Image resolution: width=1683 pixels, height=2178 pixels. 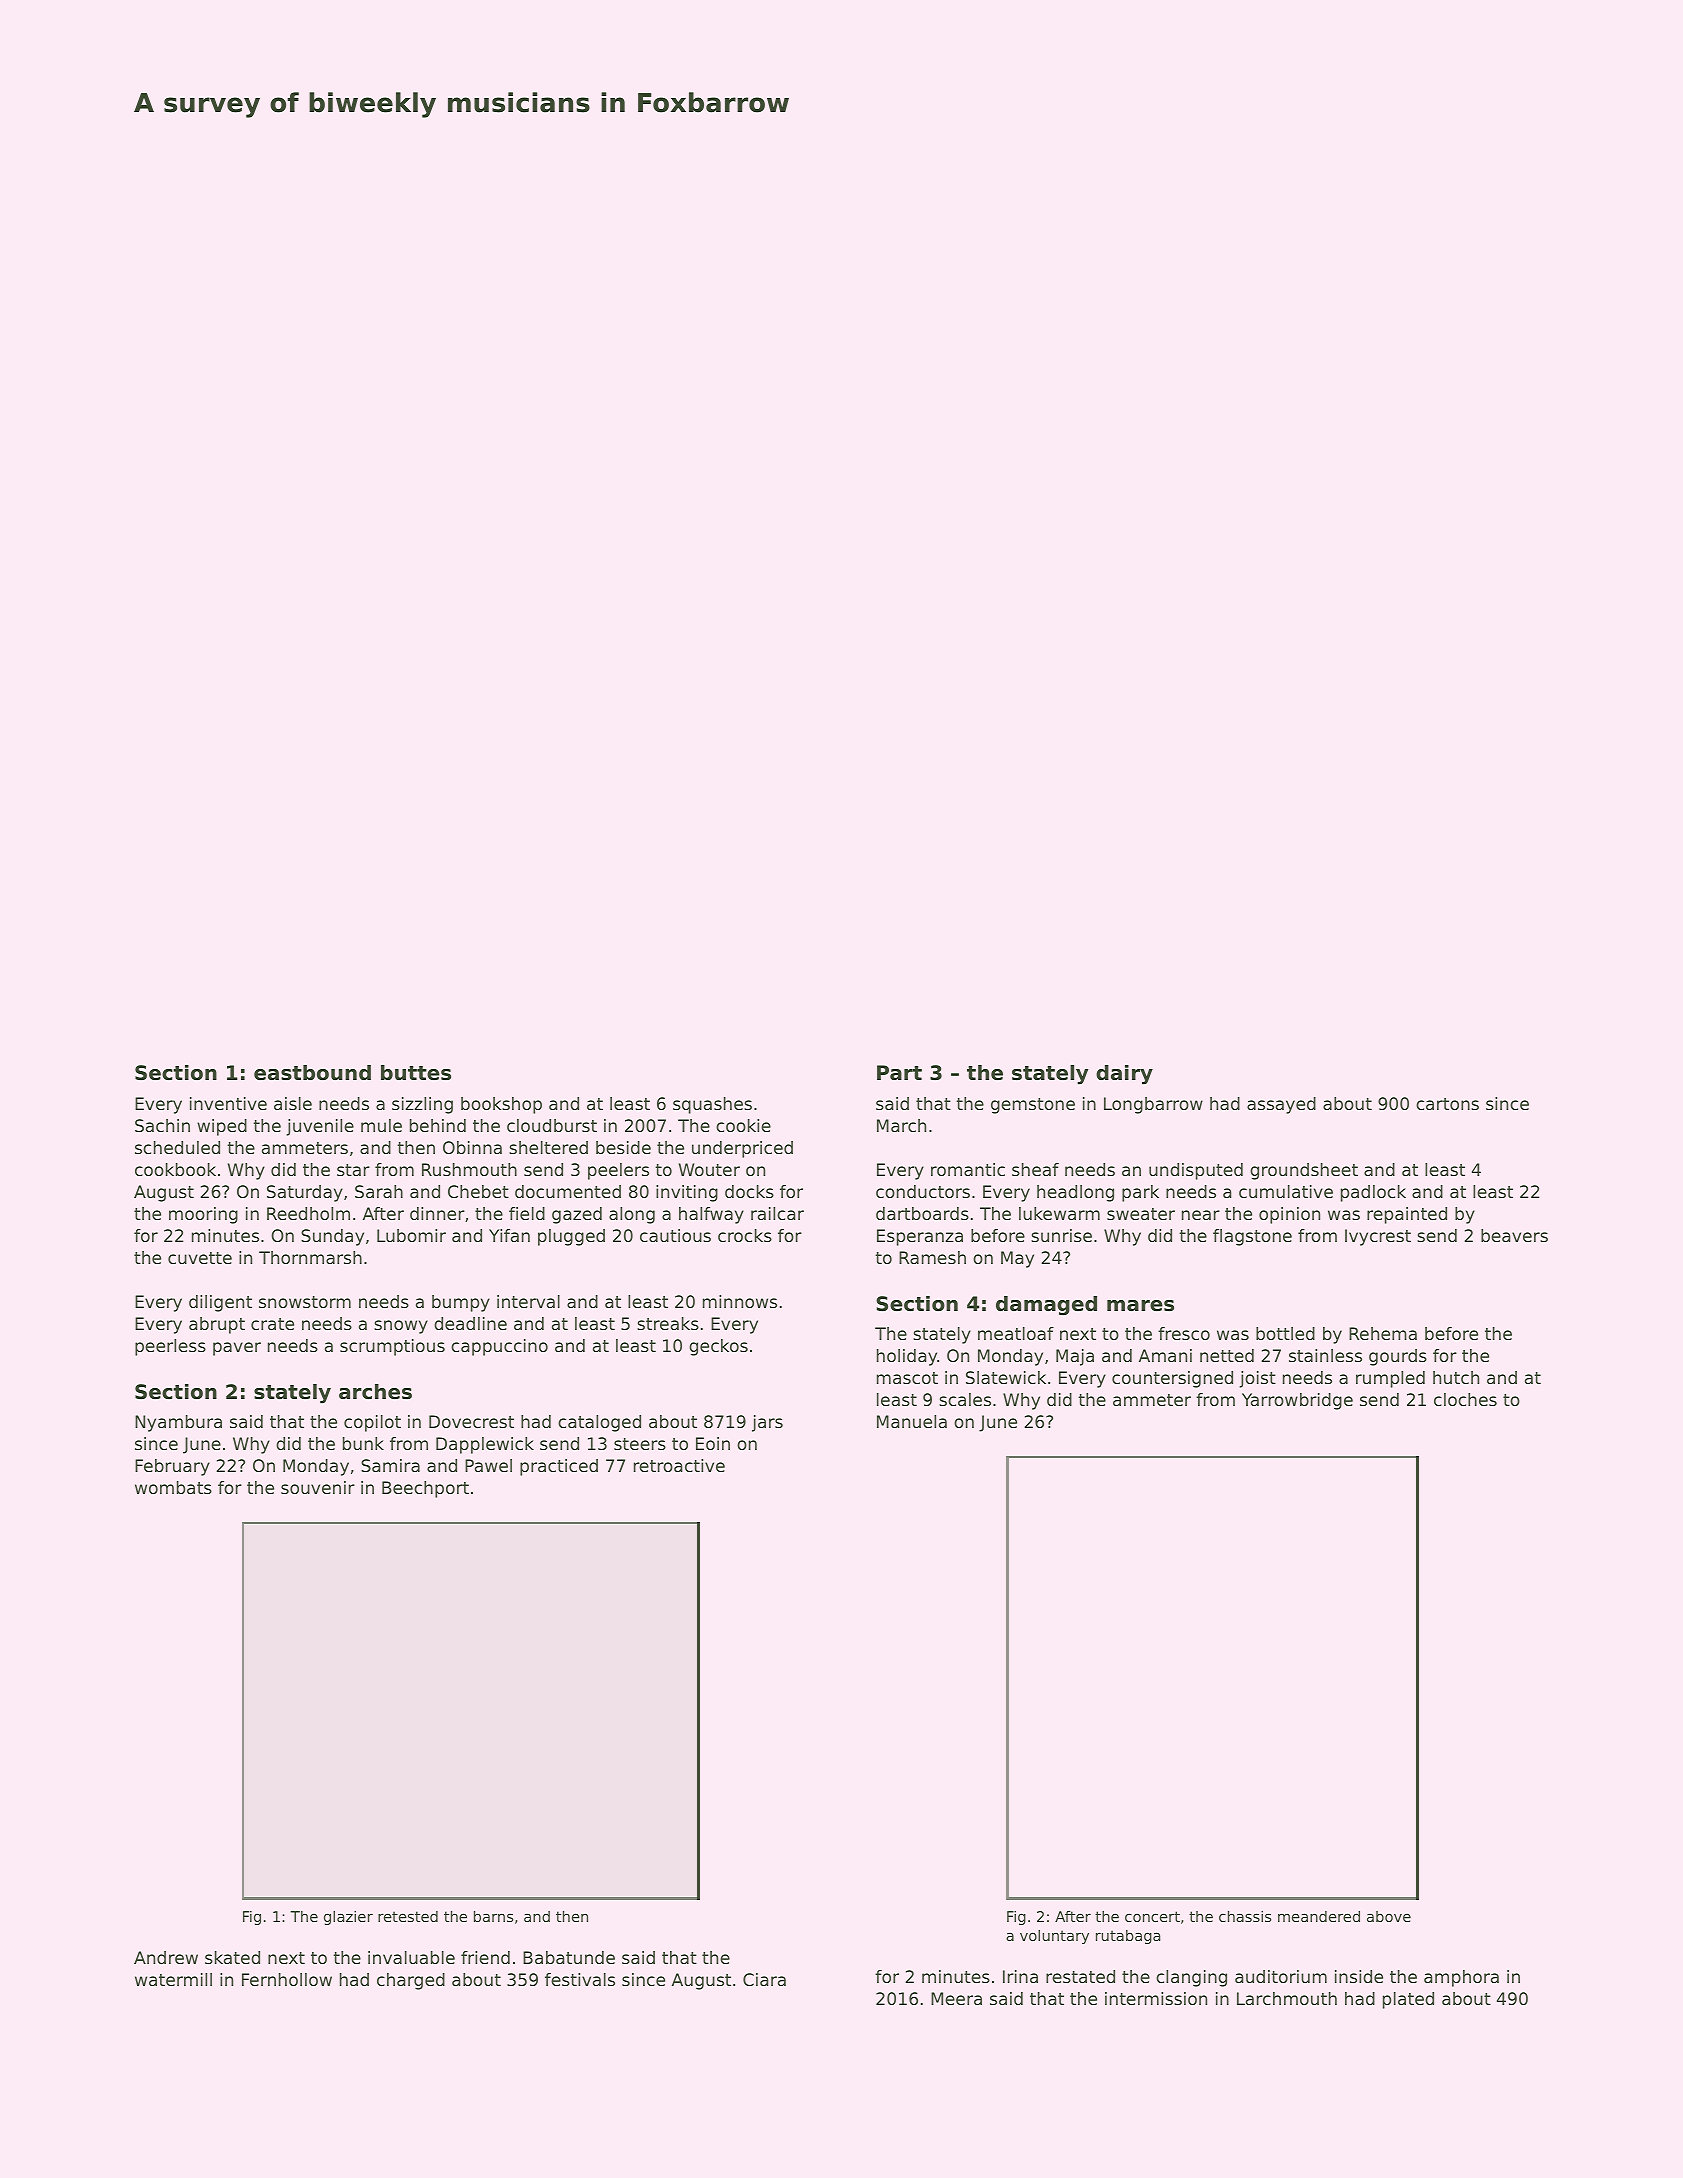 I want to click on inventive, so click(x=228, y=1103).
